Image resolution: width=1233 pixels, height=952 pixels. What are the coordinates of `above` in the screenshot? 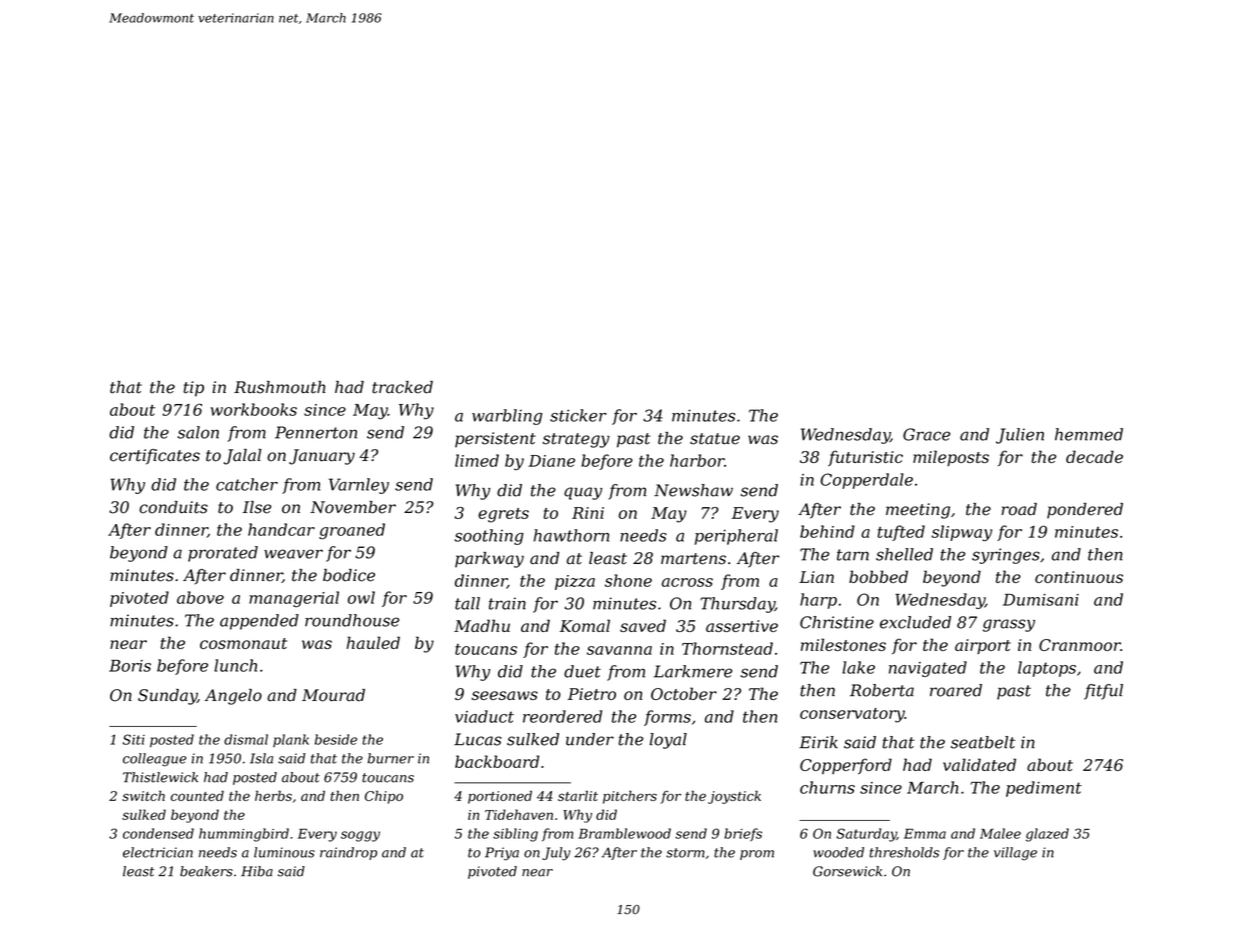 It's located at (200, 597).
